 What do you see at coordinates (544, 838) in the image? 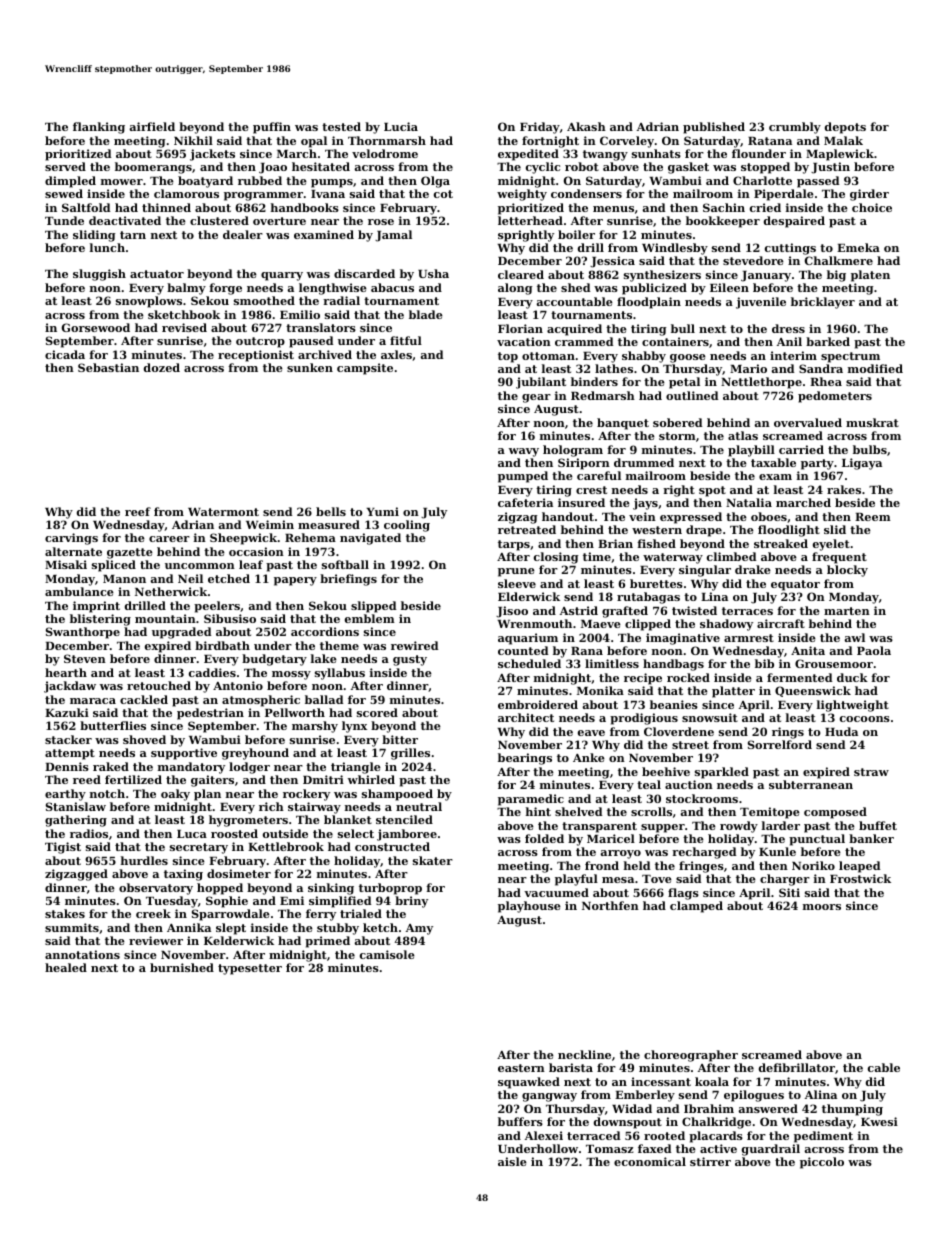
I see `folded` at bounding box center [544, 838].
